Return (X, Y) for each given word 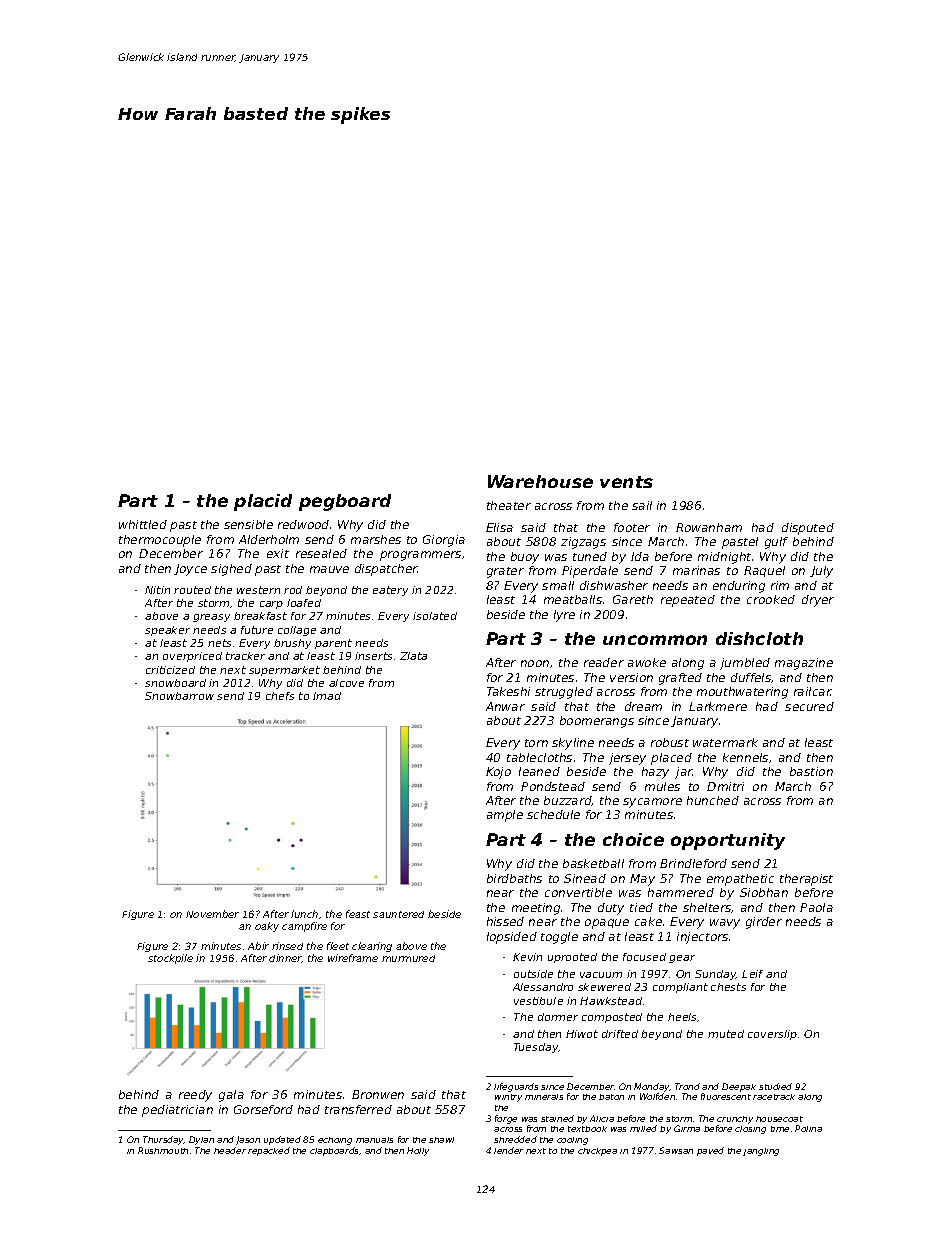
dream (643, 706)
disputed (808, 529)
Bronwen (378, 1094)
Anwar (505, 706)
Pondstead (553, 786)
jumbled (745, 664)
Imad (327, 696)
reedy (195, 1096)
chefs (280, 696)
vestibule (538, 1001)
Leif (752, 974)
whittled (143, 524)
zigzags (583, 543)
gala (231, 1096)
